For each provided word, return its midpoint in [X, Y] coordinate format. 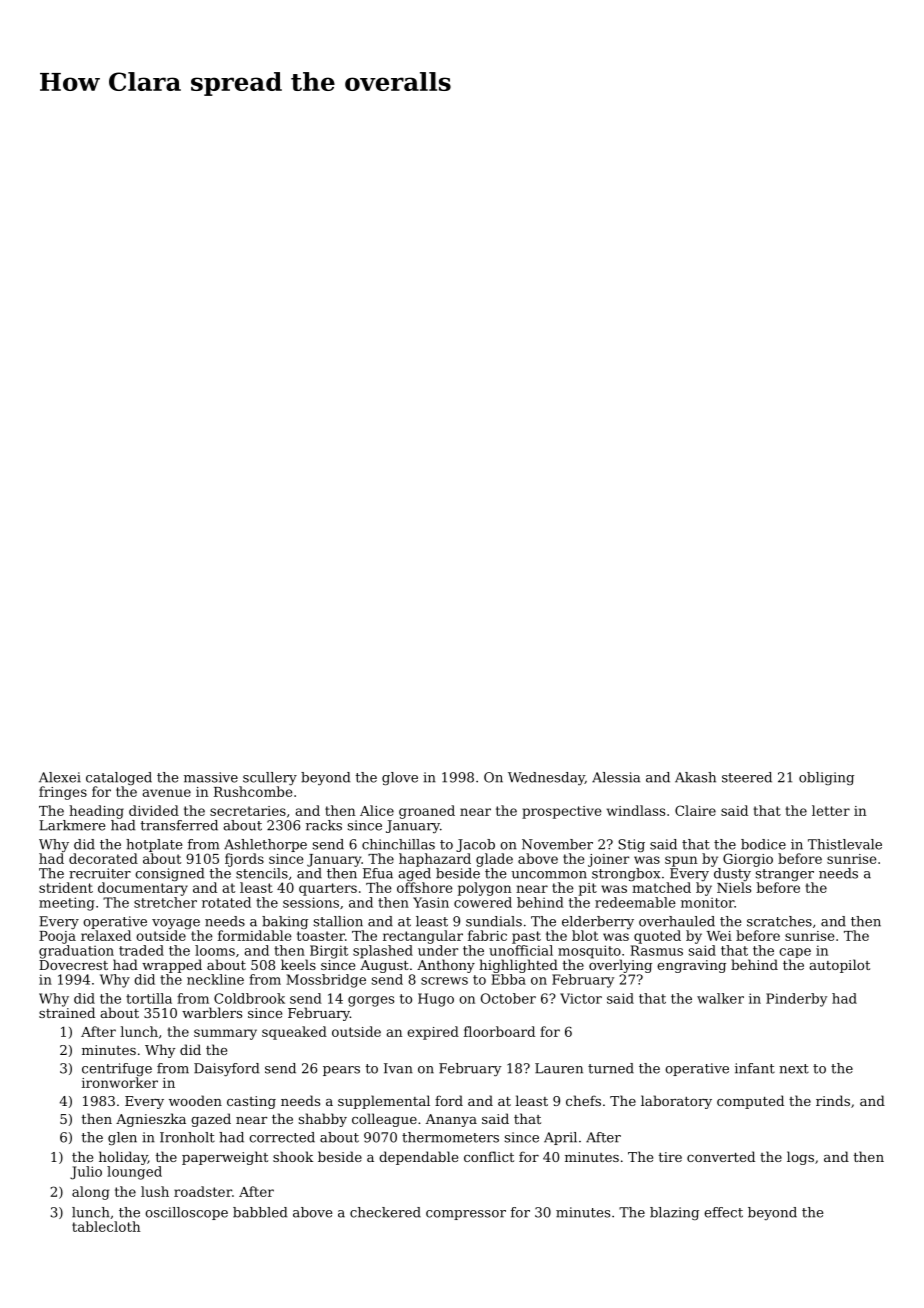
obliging [826, 778]
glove [400, 778]
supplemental [384, 1102]
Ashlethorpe [265, 845]
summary [225, 1034]
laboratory [676, 1102]
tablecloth [106, 1226]
